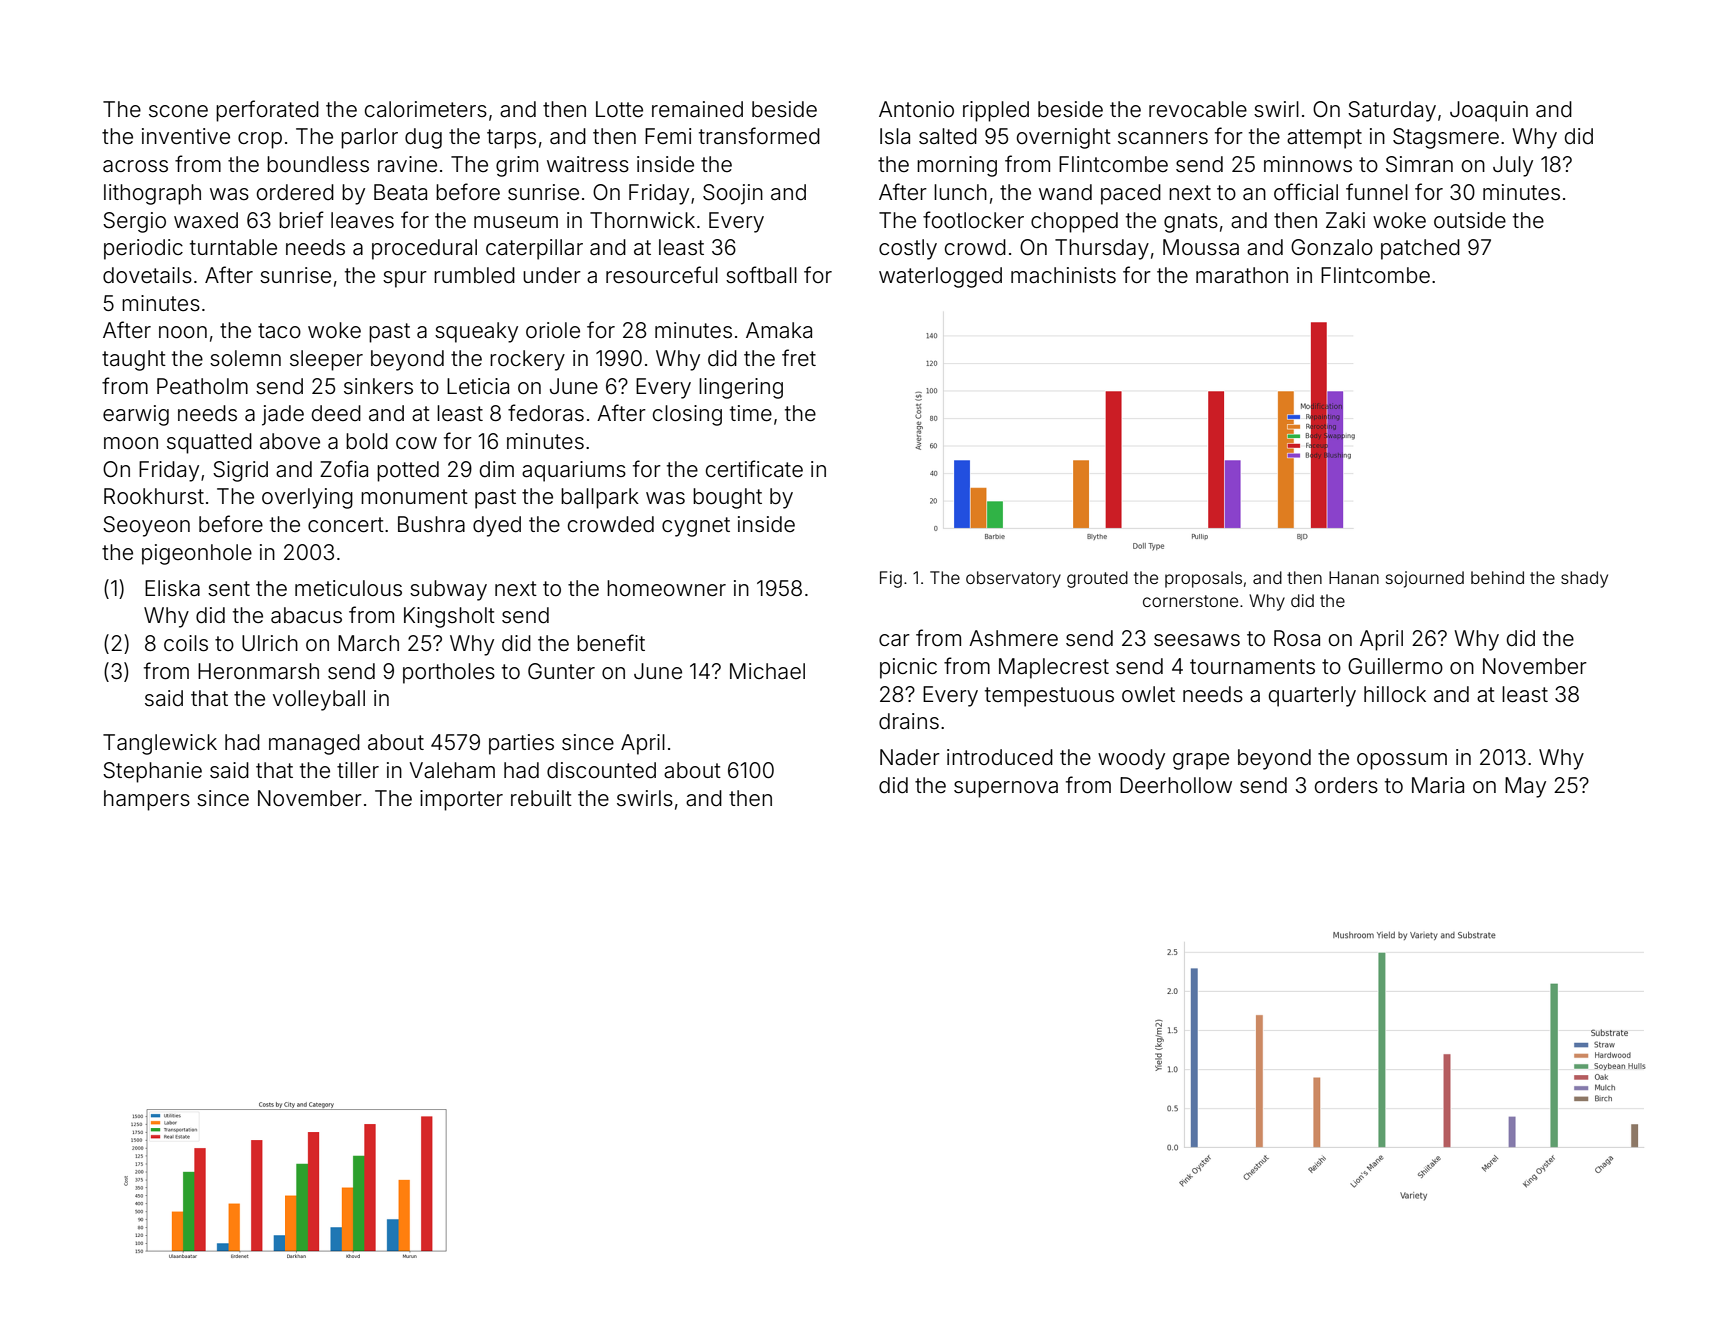 The height and width of the image is (1323, 1712). I want to click on calorimeters, so click(426, 109).
